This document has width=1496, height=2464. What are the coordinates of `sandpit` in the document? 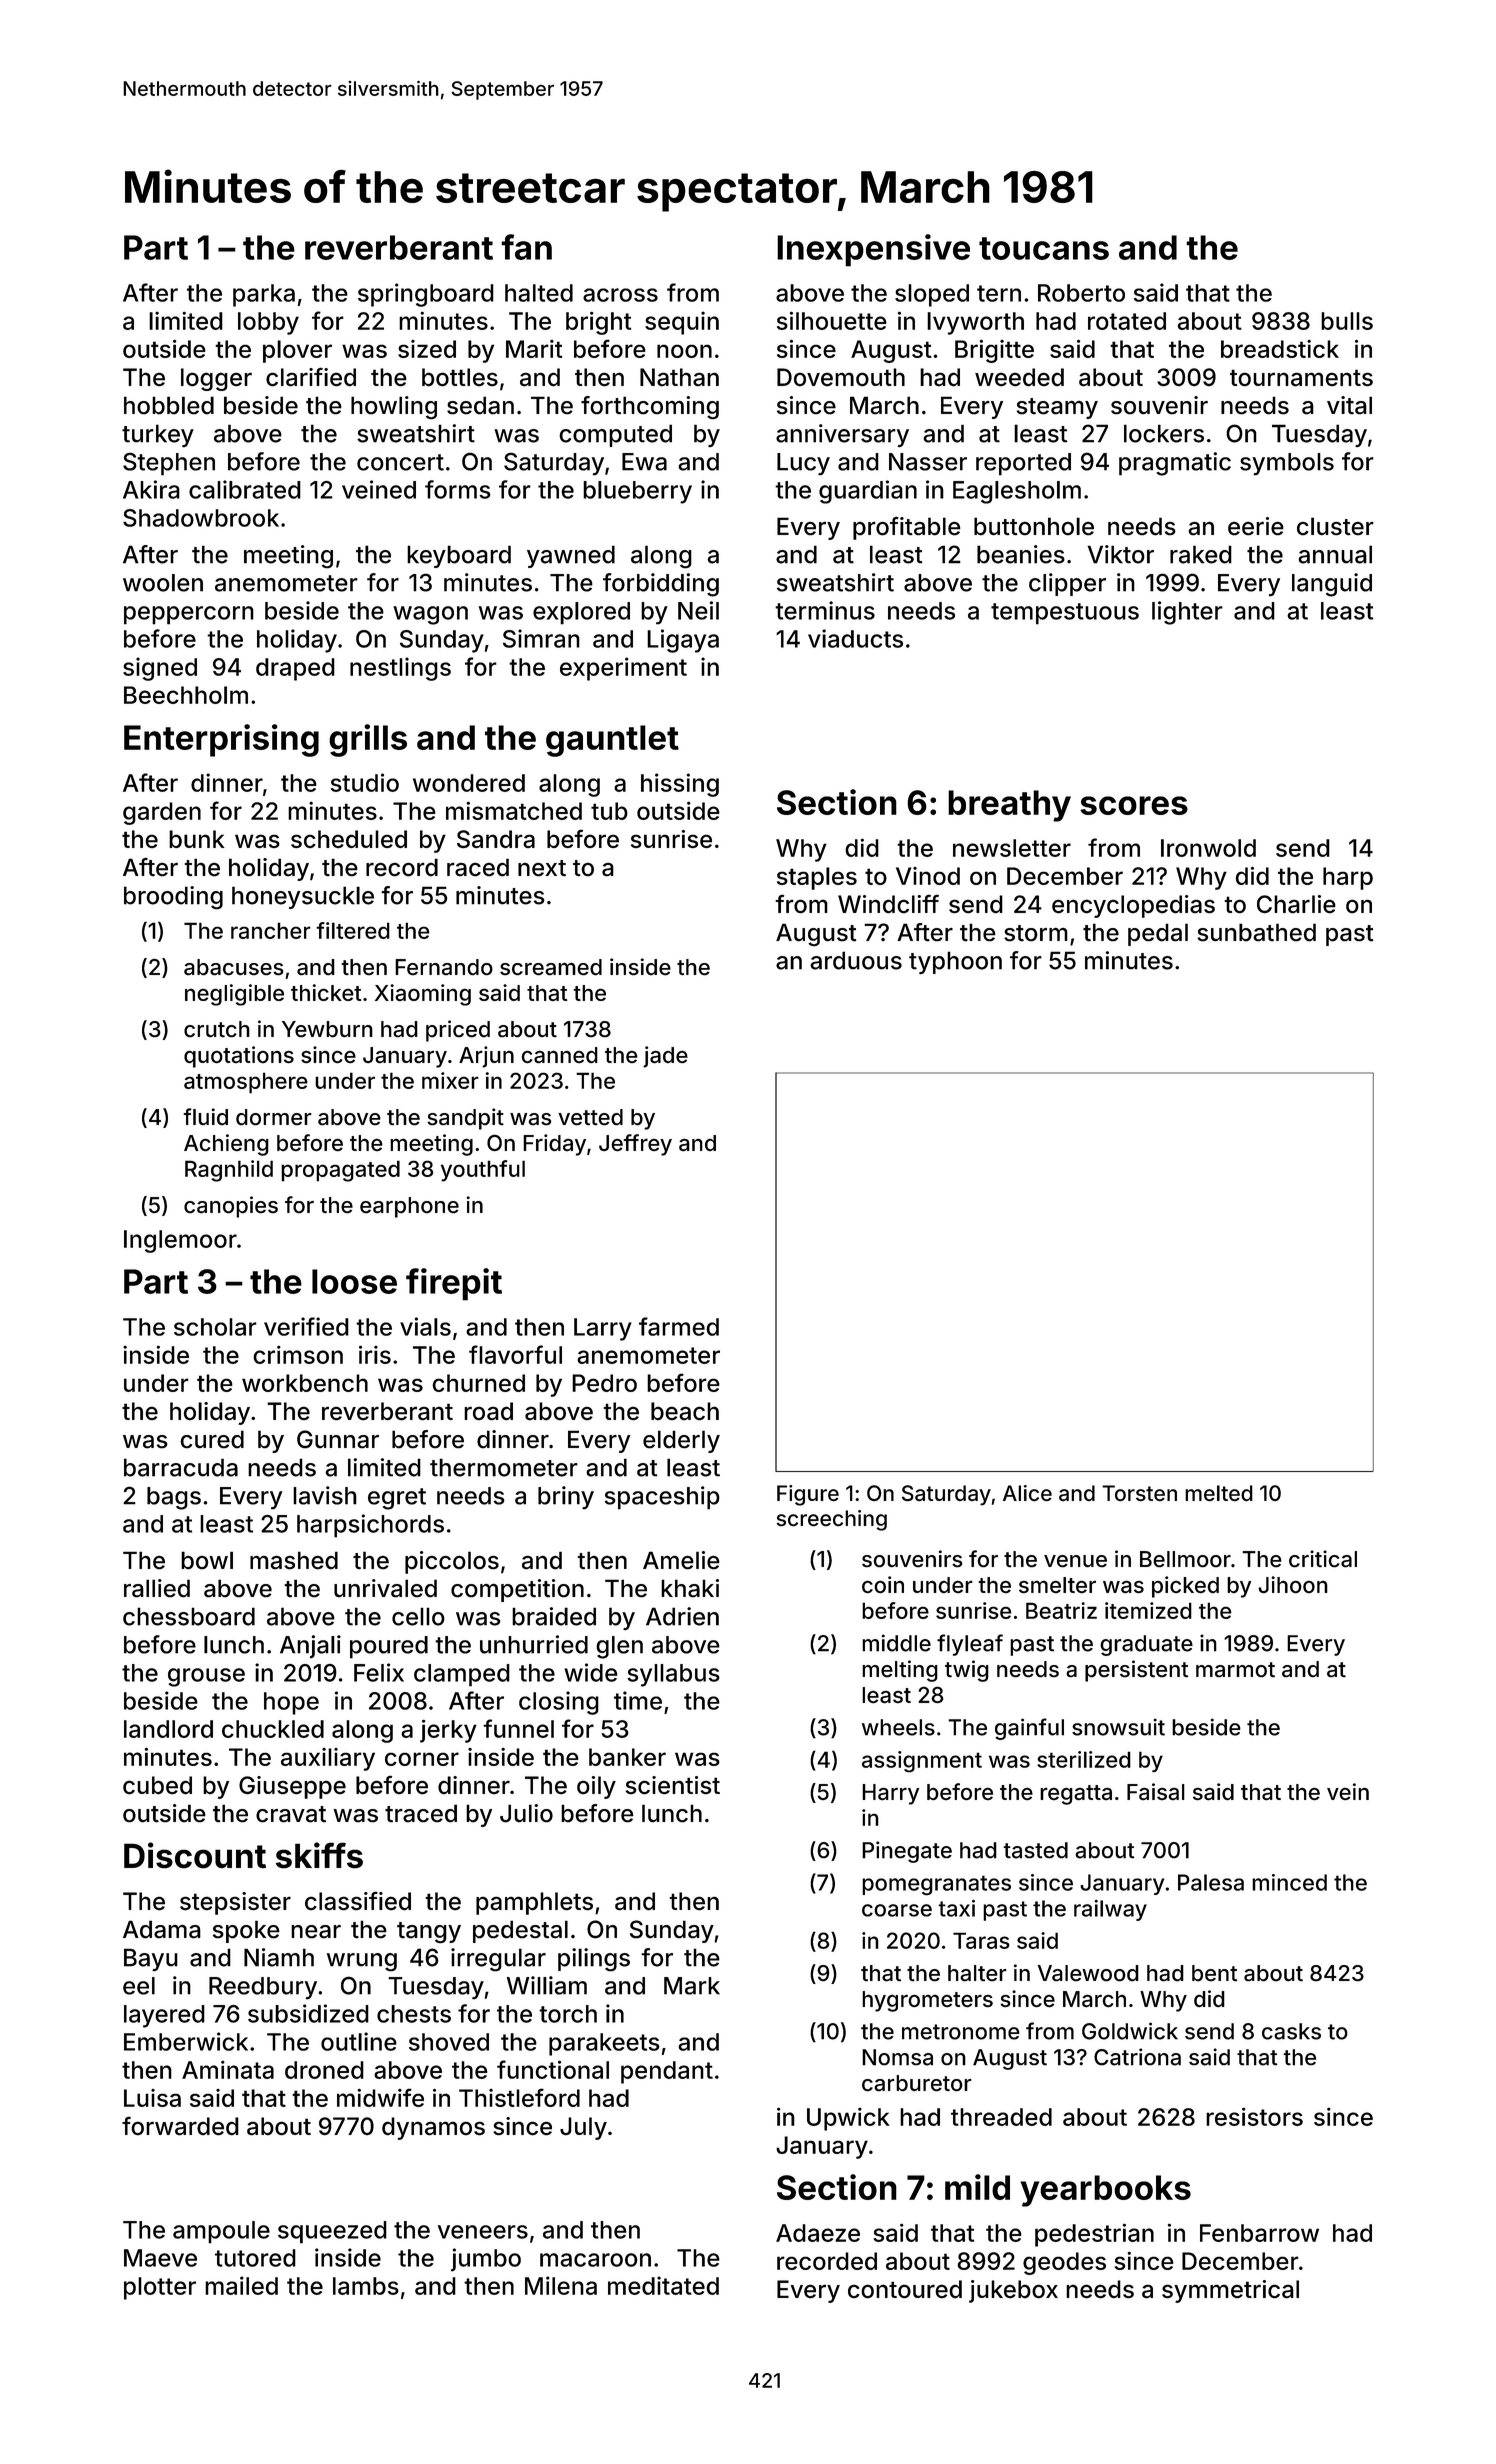 It's located at (465, 1119).
